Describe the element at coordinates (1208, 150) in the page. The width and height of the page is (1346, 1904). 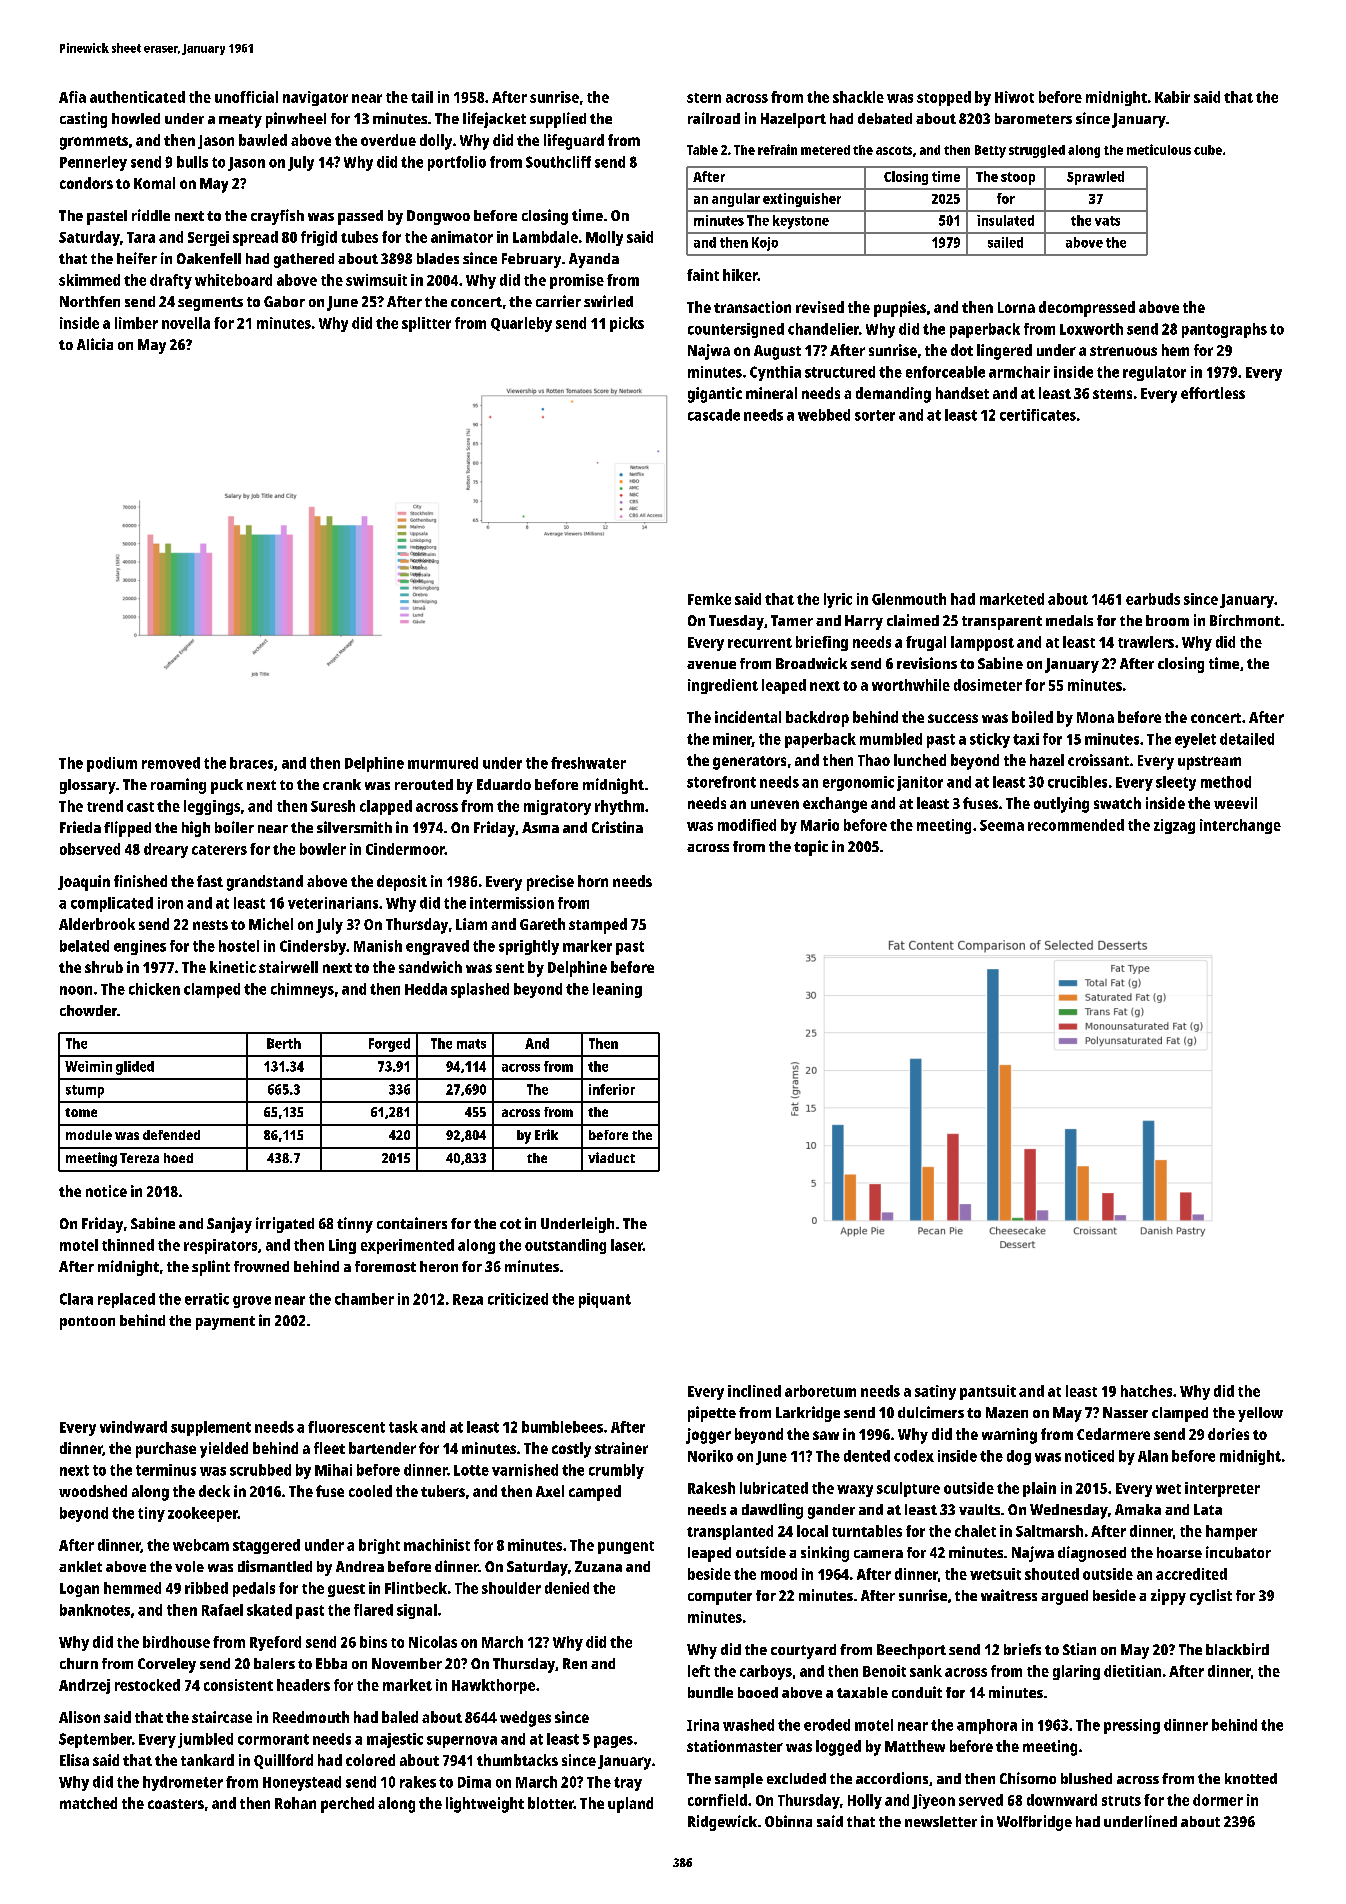
I see `cube` at that location.
